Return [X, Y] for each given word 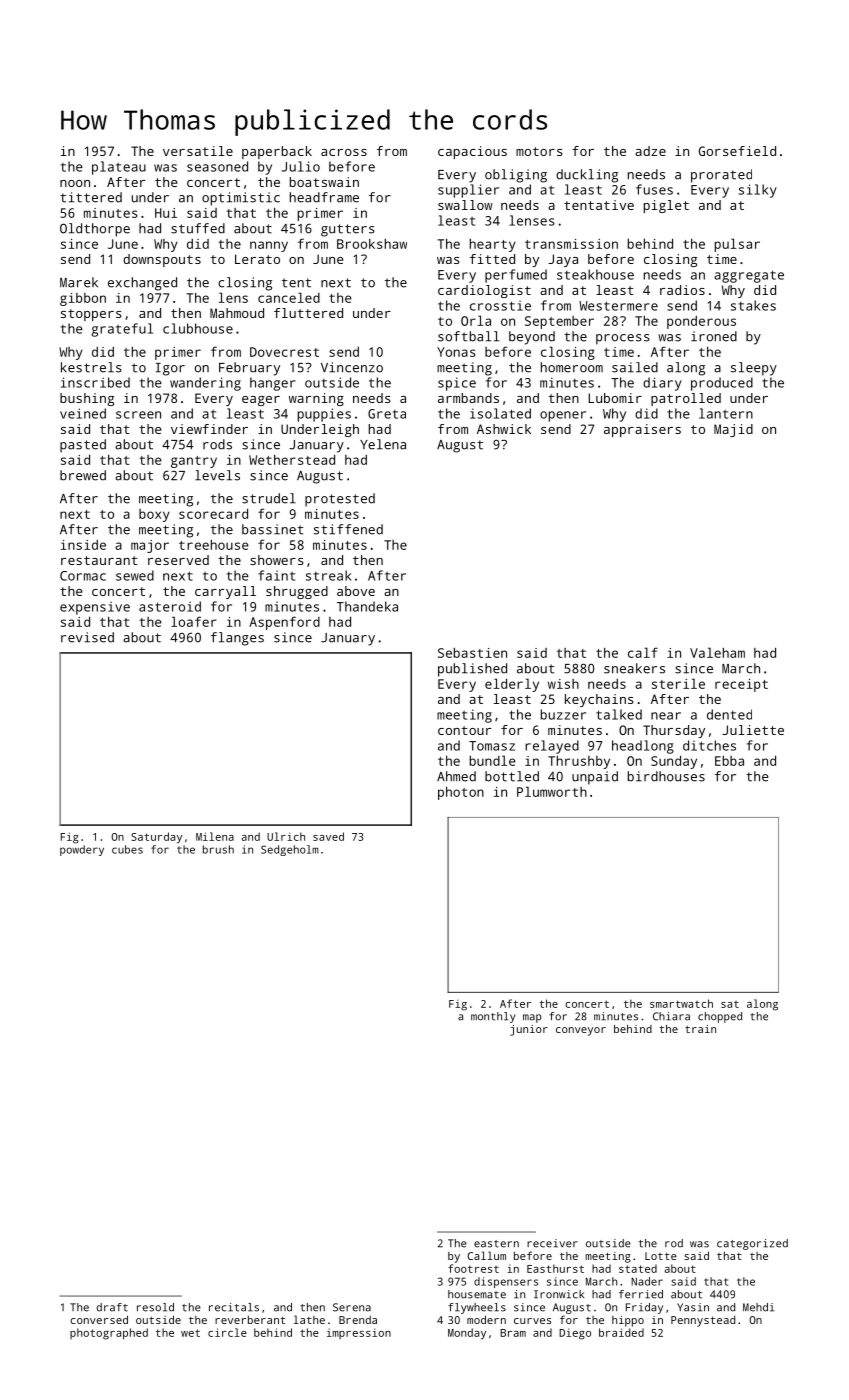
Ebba [729, 761]
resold [155, 1307]
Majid [733, 430]
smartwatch [681, 1003]
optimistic [241, 199]
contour [464, 730]
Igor [170, 369]
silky [758, 191]
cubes [127, 849]
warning [316, 399]
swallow [465, 205]
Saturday [156, 838]
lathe [309, 1319]
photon [461, 793]
